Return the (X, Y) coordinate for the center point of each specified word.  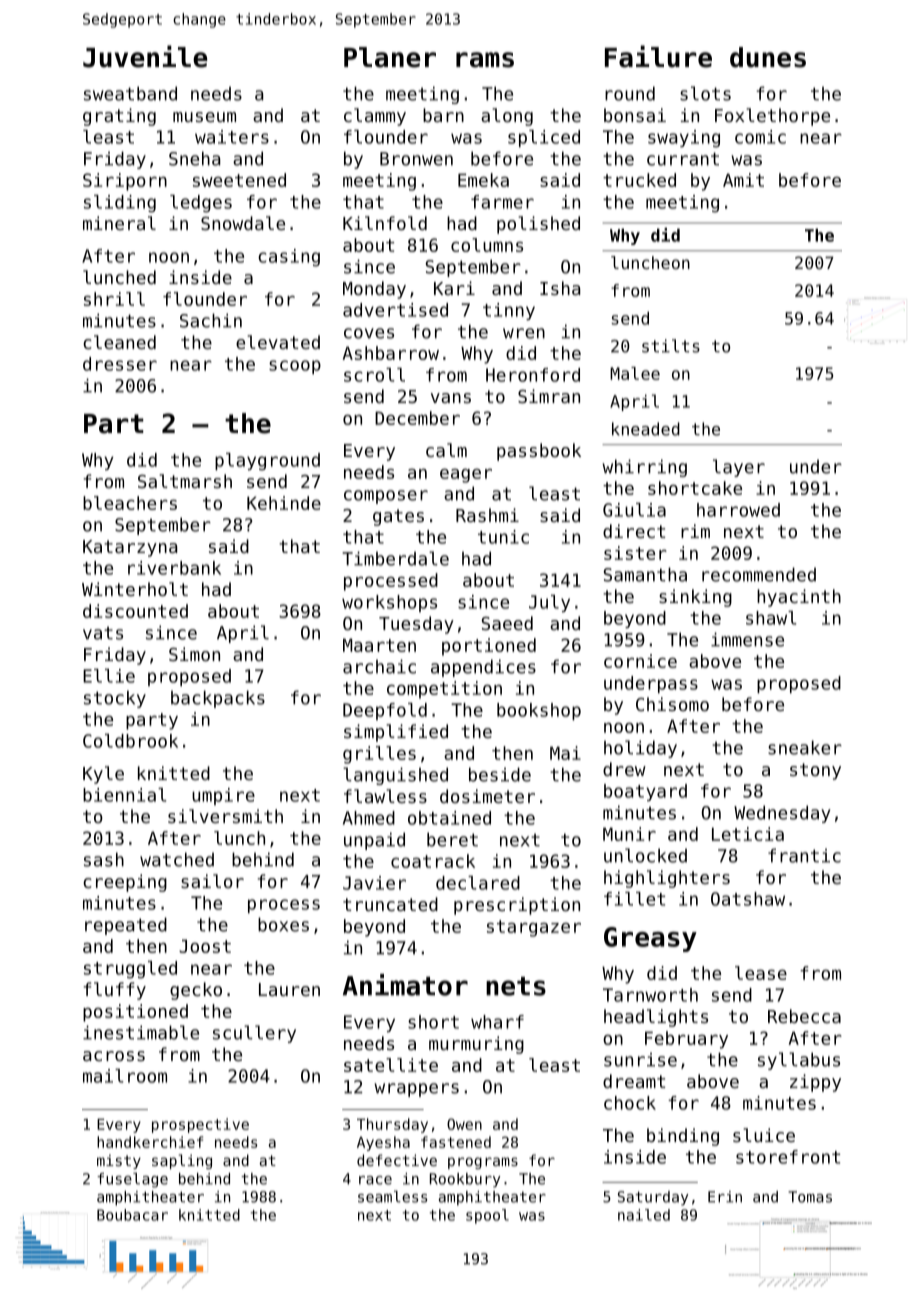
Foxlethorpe (772, 117)
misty (119, 1161)
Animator (405, 985)
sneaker (805, 747)
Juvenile (145, 56)
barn (443, 115)
